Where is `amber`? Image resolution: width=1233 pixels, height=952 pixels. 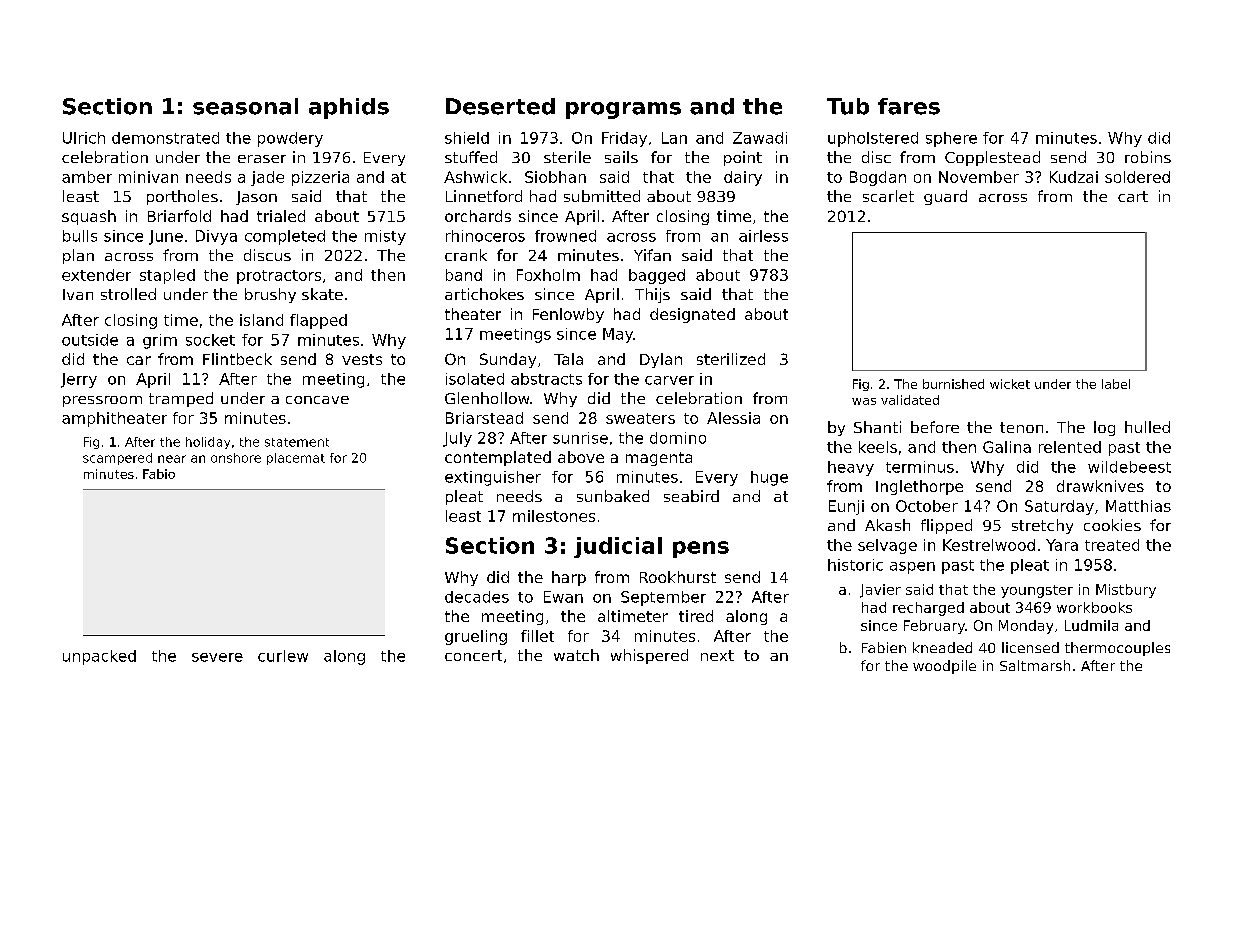
amber is located at coordinates (87, 177).
